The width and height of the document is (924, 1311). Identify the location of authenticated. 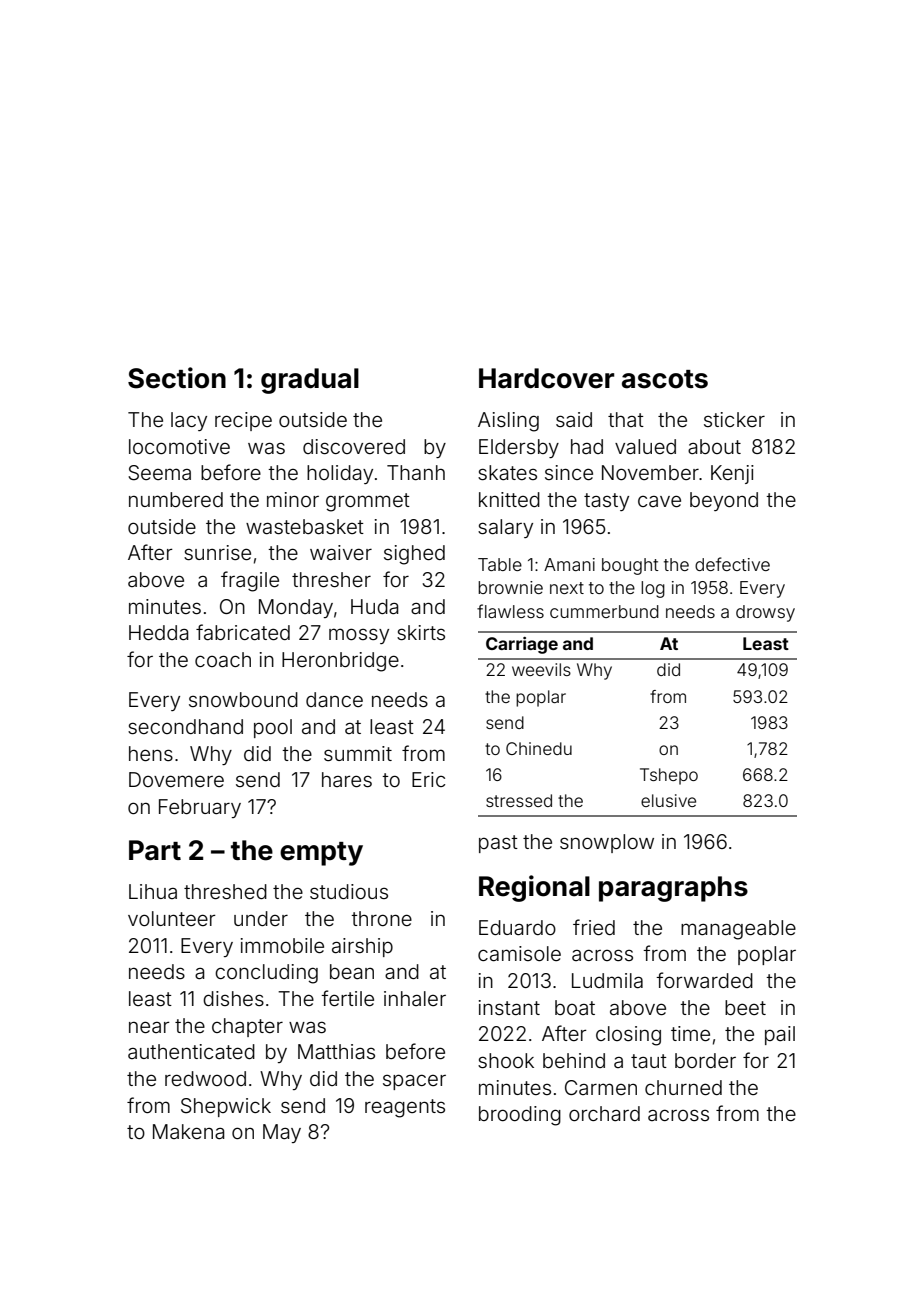
(191, 1051).
